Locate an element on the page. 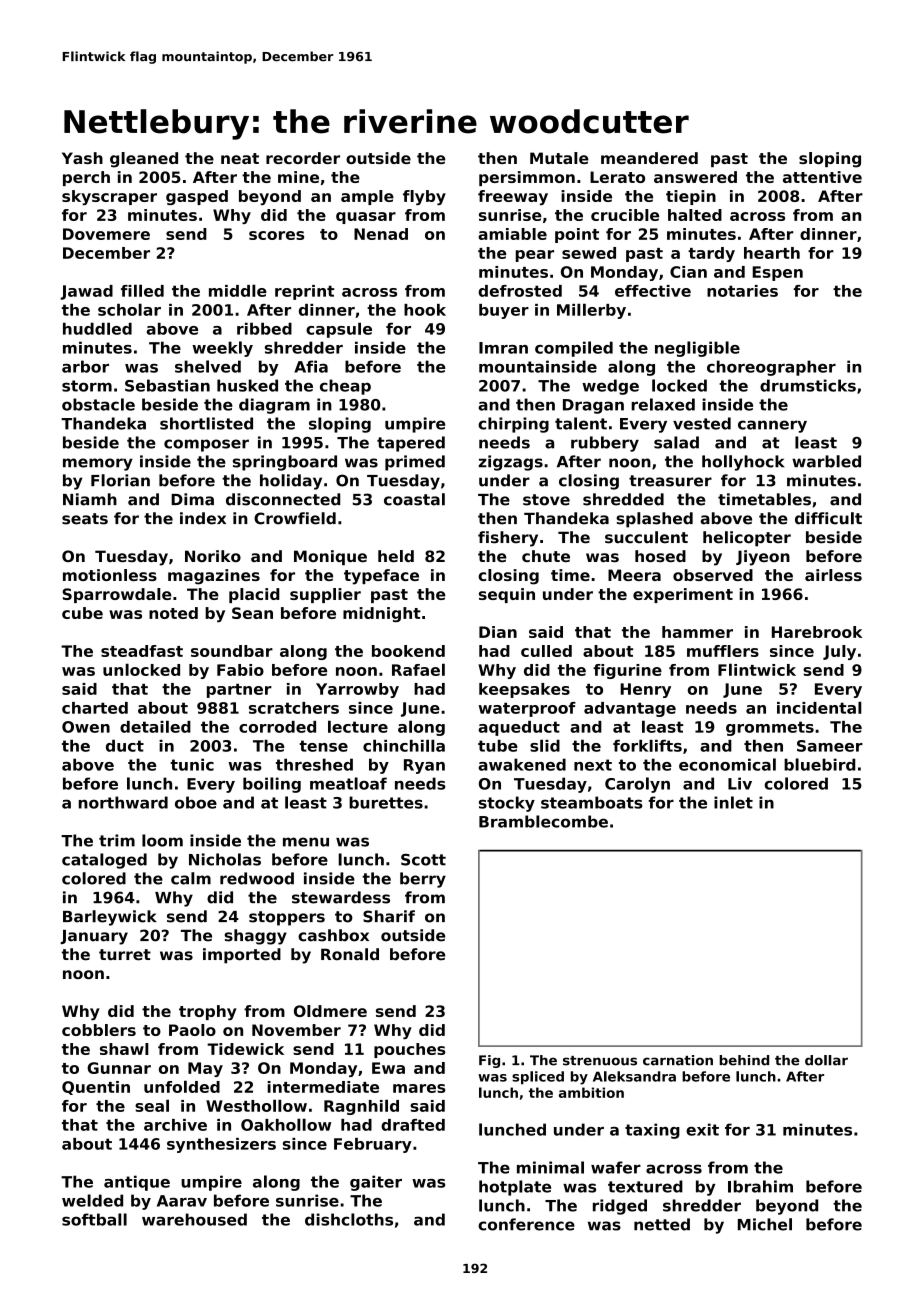  tense is located at coordinates (323, 746).
